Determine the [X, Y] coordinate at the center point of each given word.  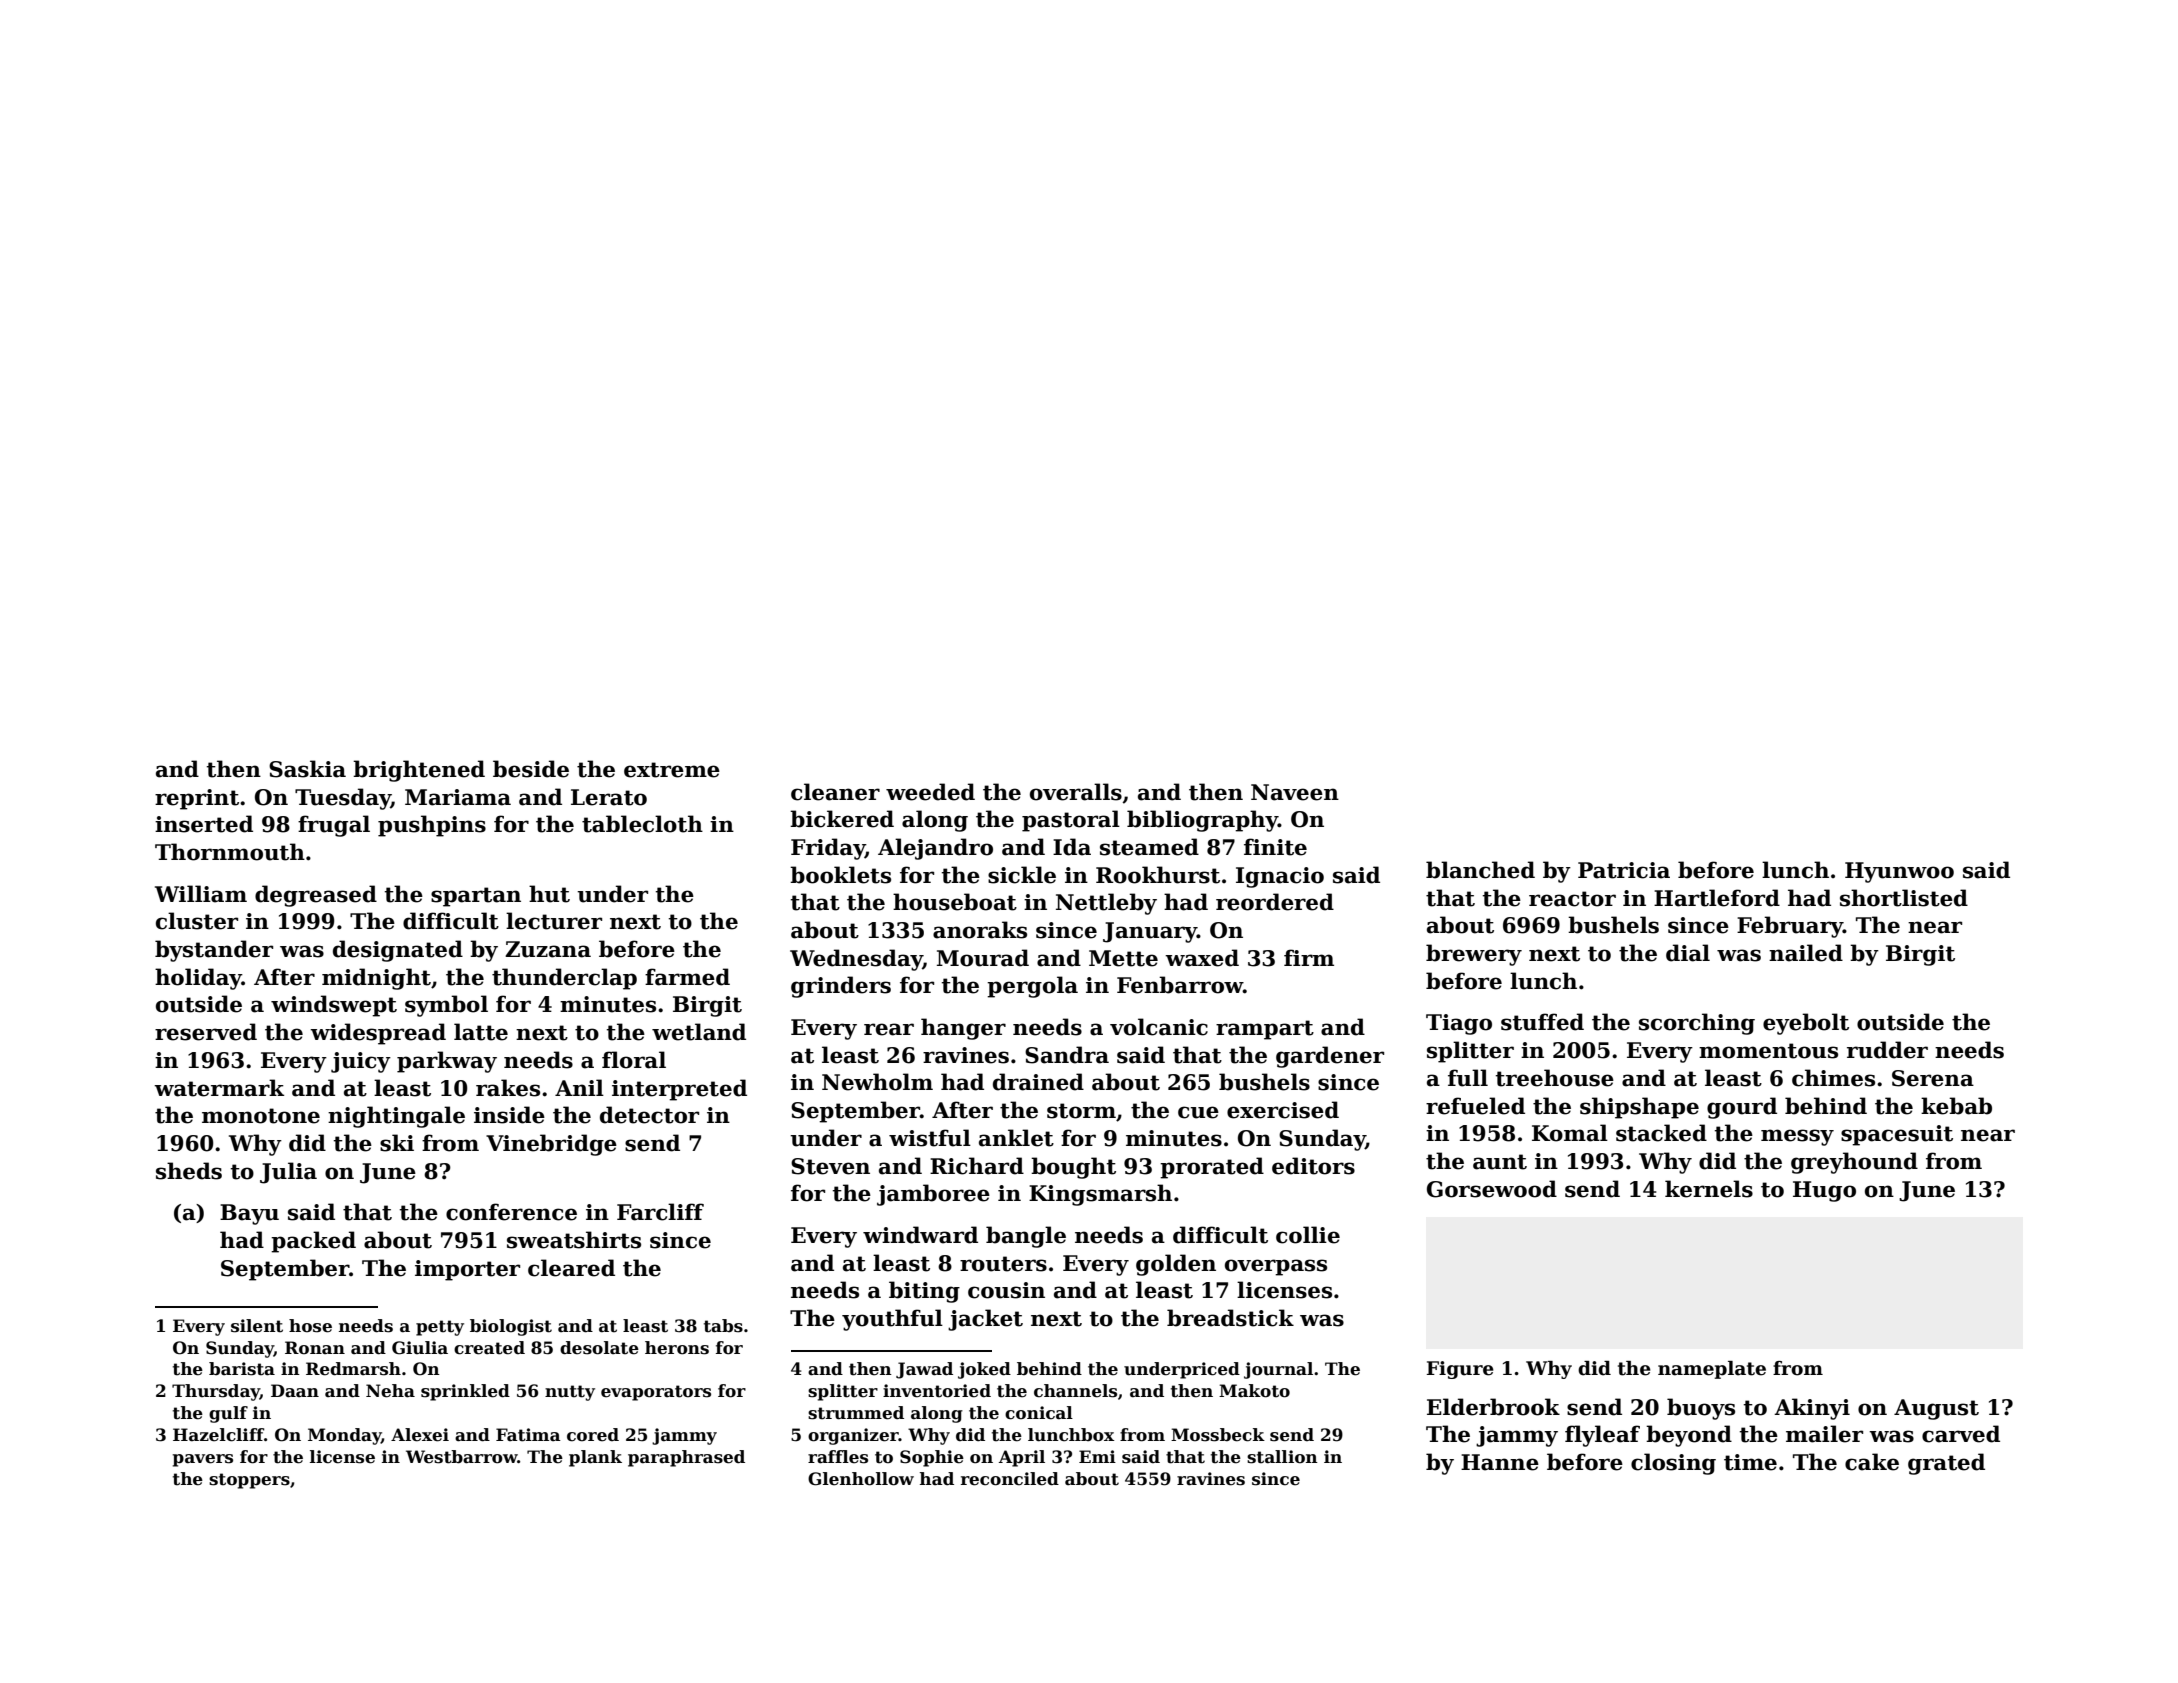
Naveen [1295, 792]
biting [924, 1292]
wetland [699, 1032]
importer [467, 1270]
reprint [197, 799]
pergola [1032, 987]
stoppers [249, 1481]
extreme [672, 770]
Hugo [1824, 1191]
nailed [1806, 953]
